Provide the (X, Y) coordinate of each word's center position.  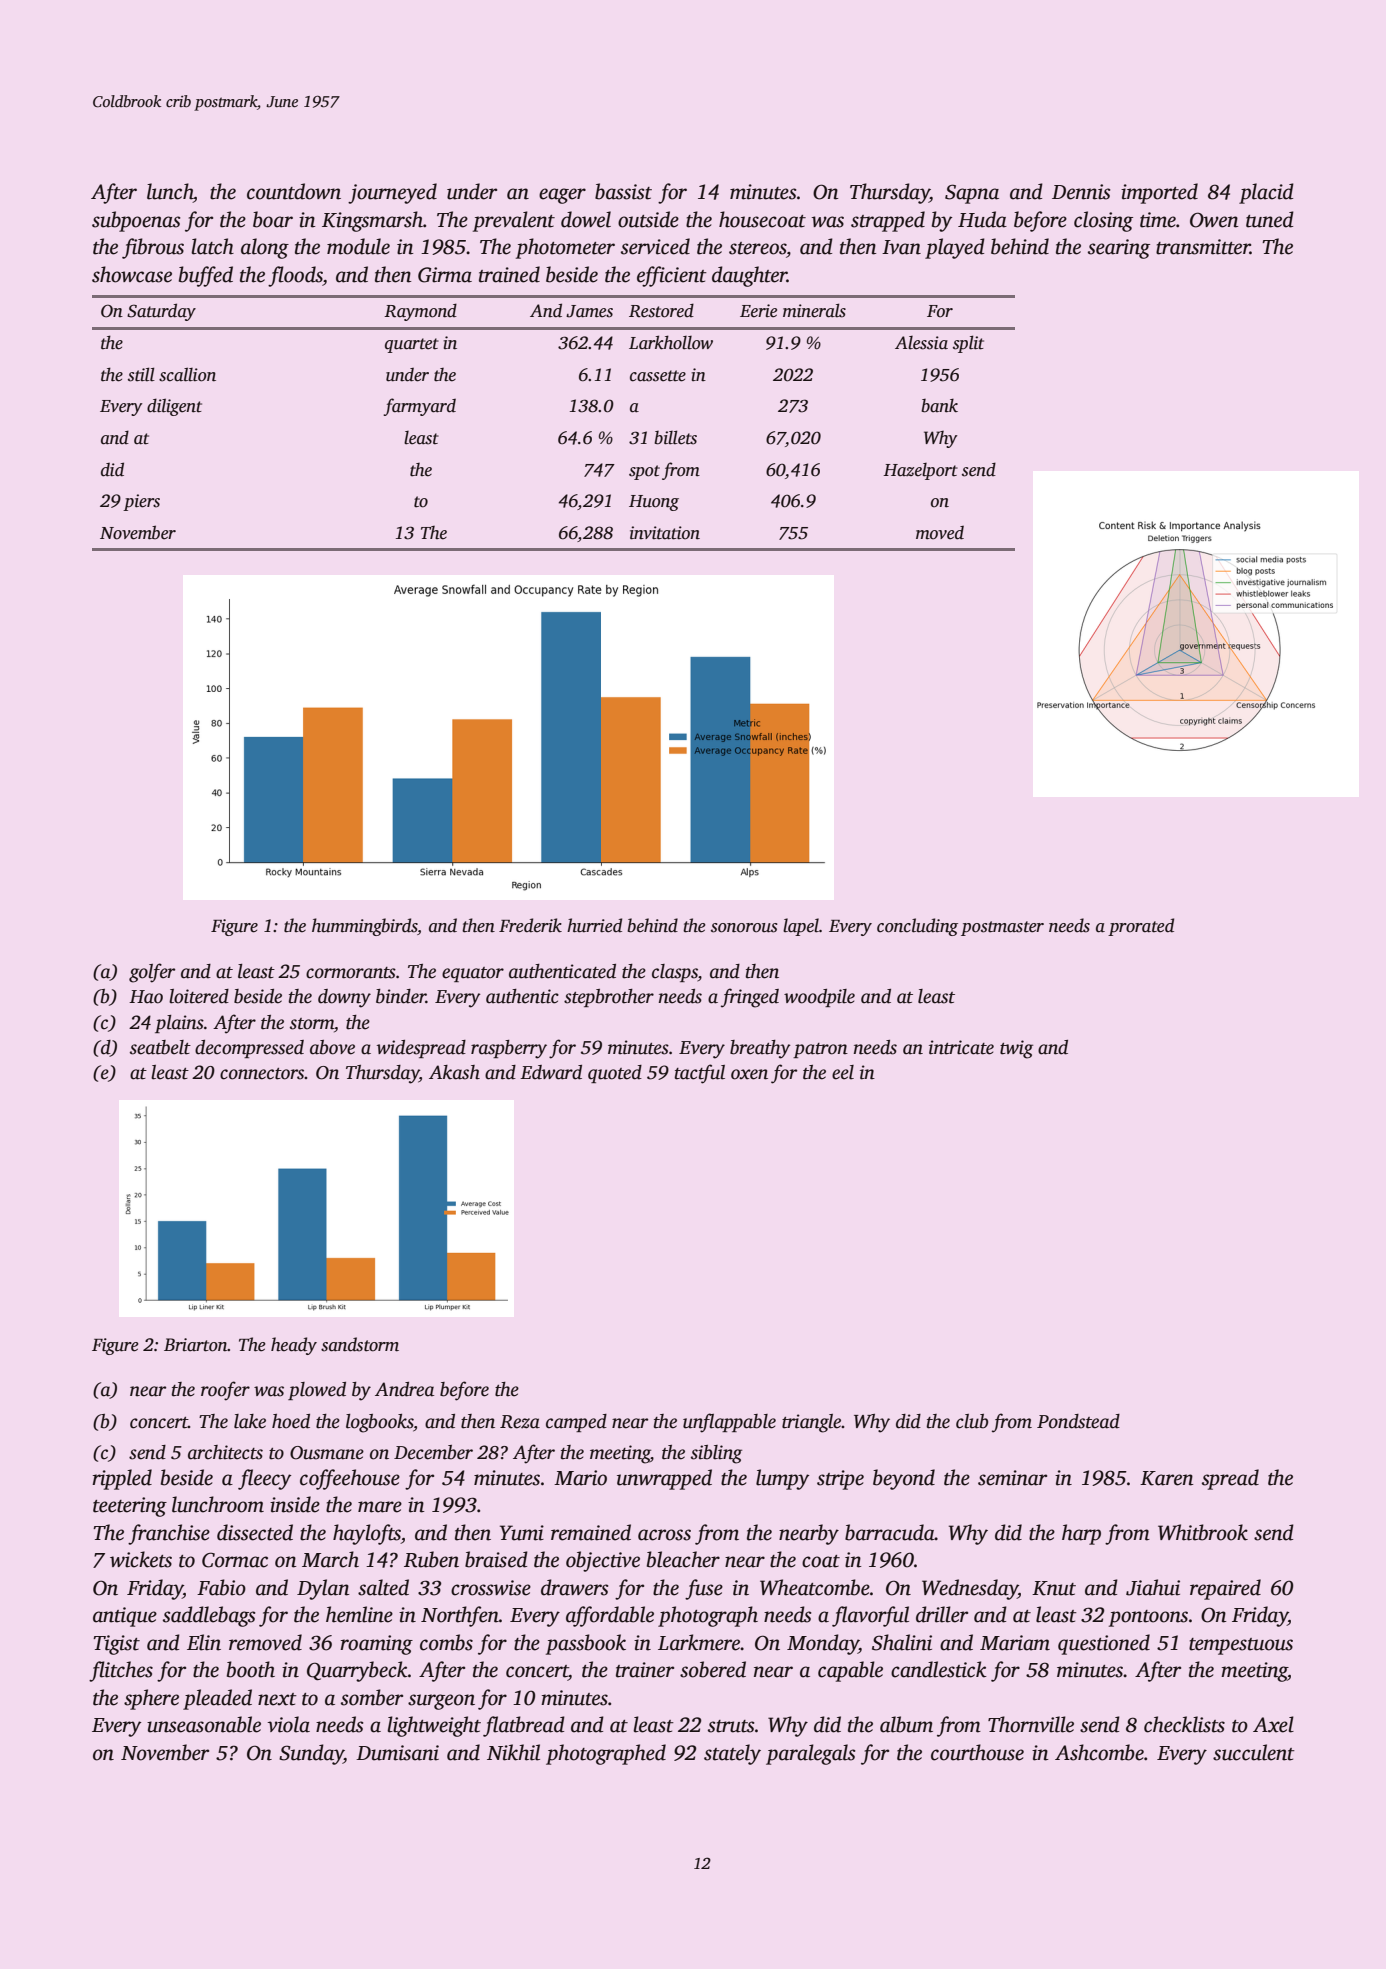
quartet (412, 345)
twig (1016, 1049)
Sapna (972, 194)
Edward (551, 1072)
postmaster (1002, 928)
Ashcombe (1099, 1752)
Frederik (530, 925)
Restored (661, 310)
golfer (152, 973)
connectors (262, 1074)
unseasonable (204, 1724)
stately (732, 1754)
